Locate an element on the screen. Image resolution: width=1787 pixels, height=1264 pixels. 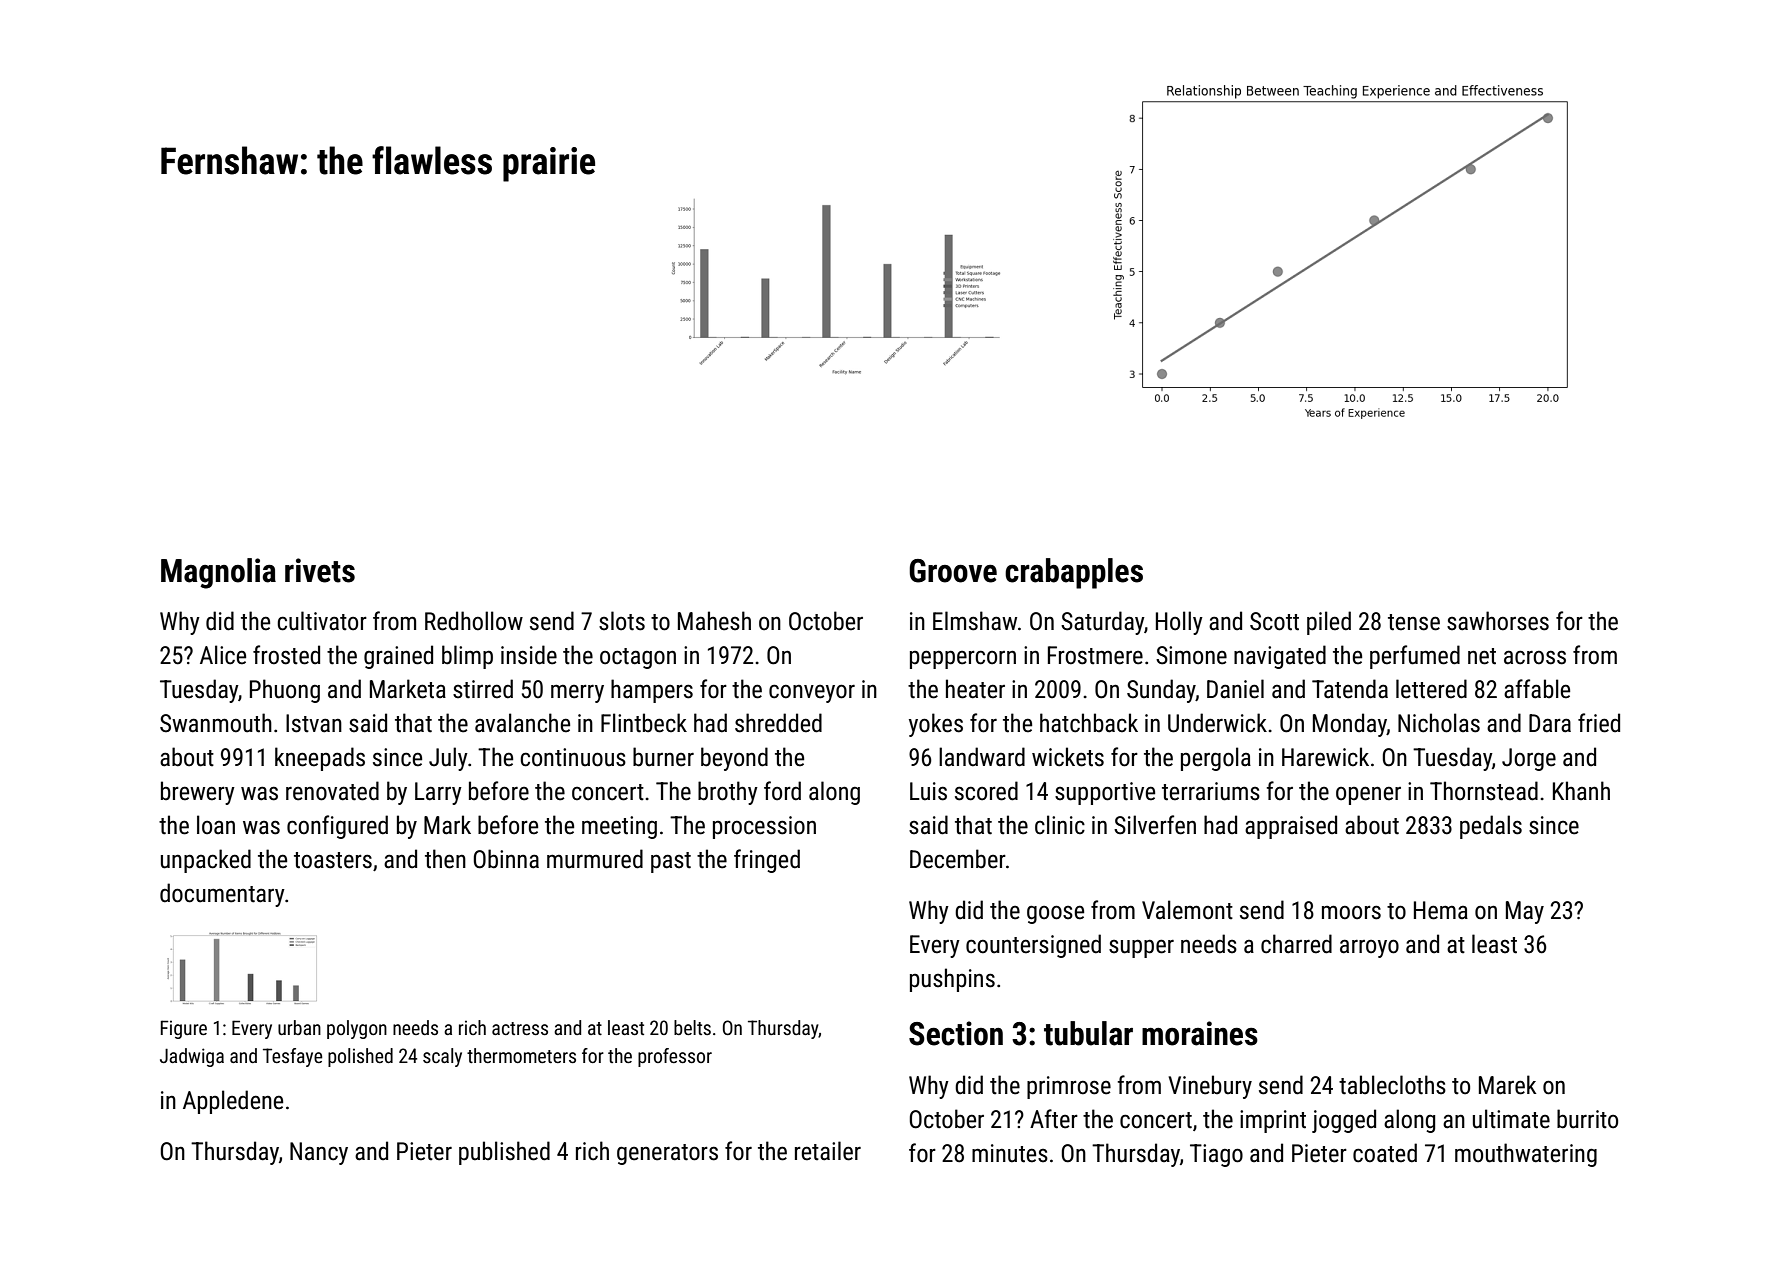
burrito is located at coordinates (1587, 1119).
